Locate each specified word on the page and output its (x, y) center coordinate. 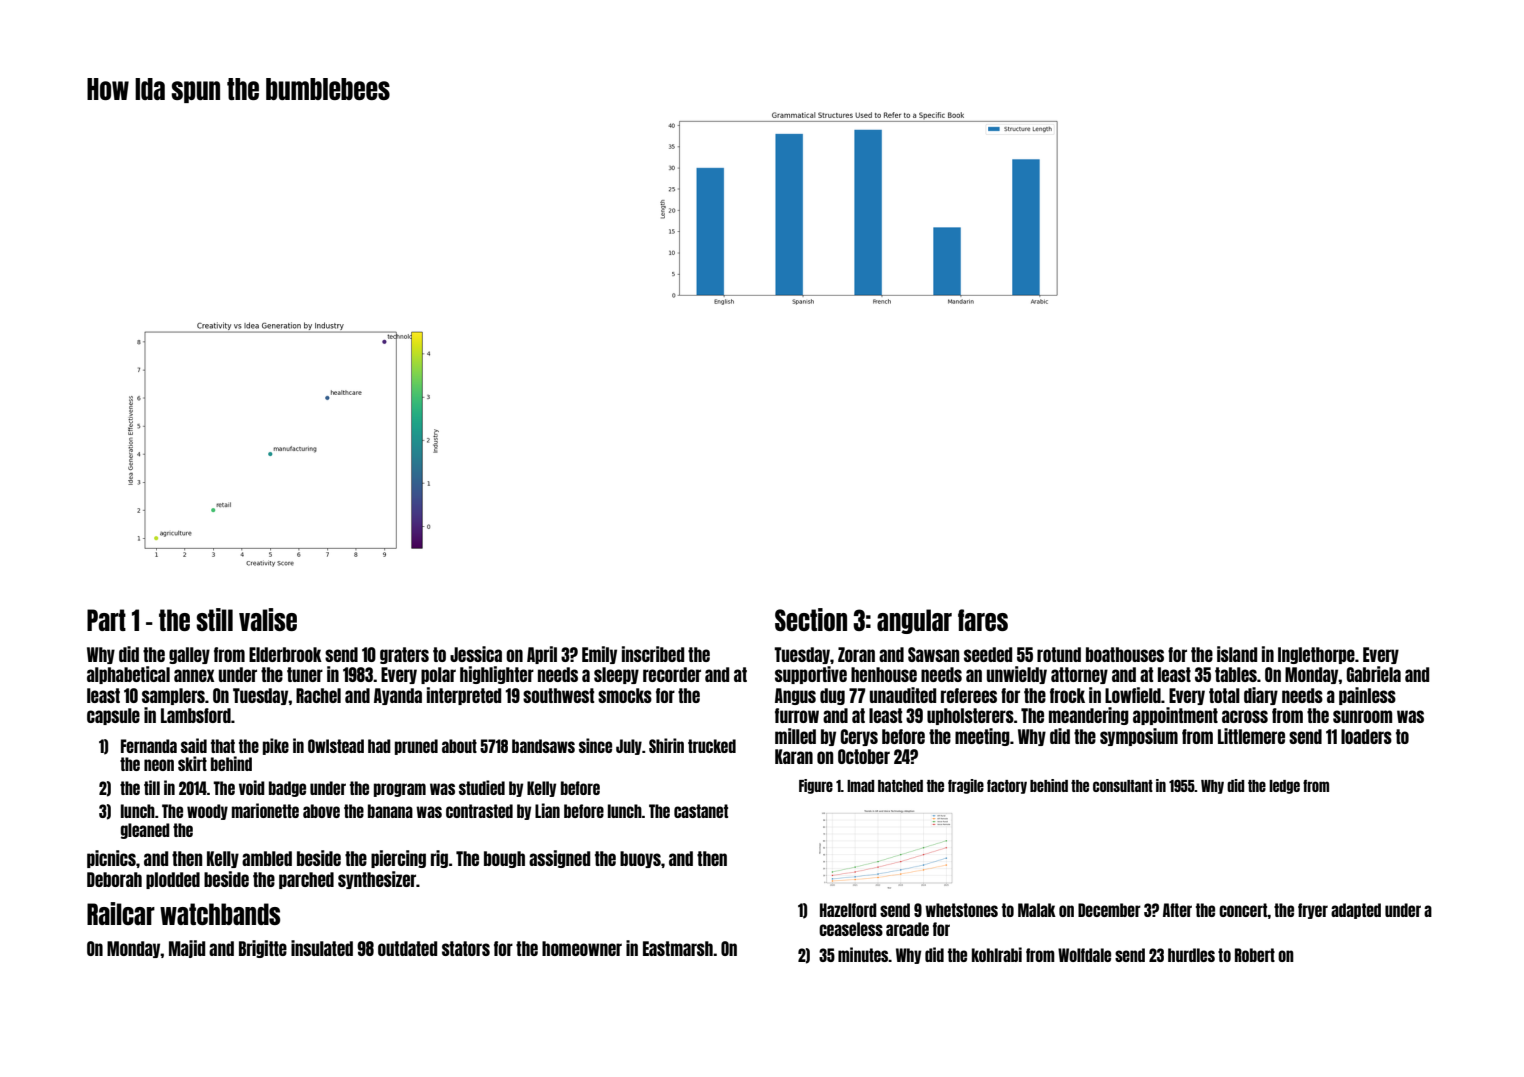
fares (983, 620)
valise (268, 619)
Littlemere (1251, 736)
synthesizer (377, 880)
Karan (794, 756)
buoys (640, 859)
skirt (192, 763)
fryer (1313, 911)
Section (811, 619)
